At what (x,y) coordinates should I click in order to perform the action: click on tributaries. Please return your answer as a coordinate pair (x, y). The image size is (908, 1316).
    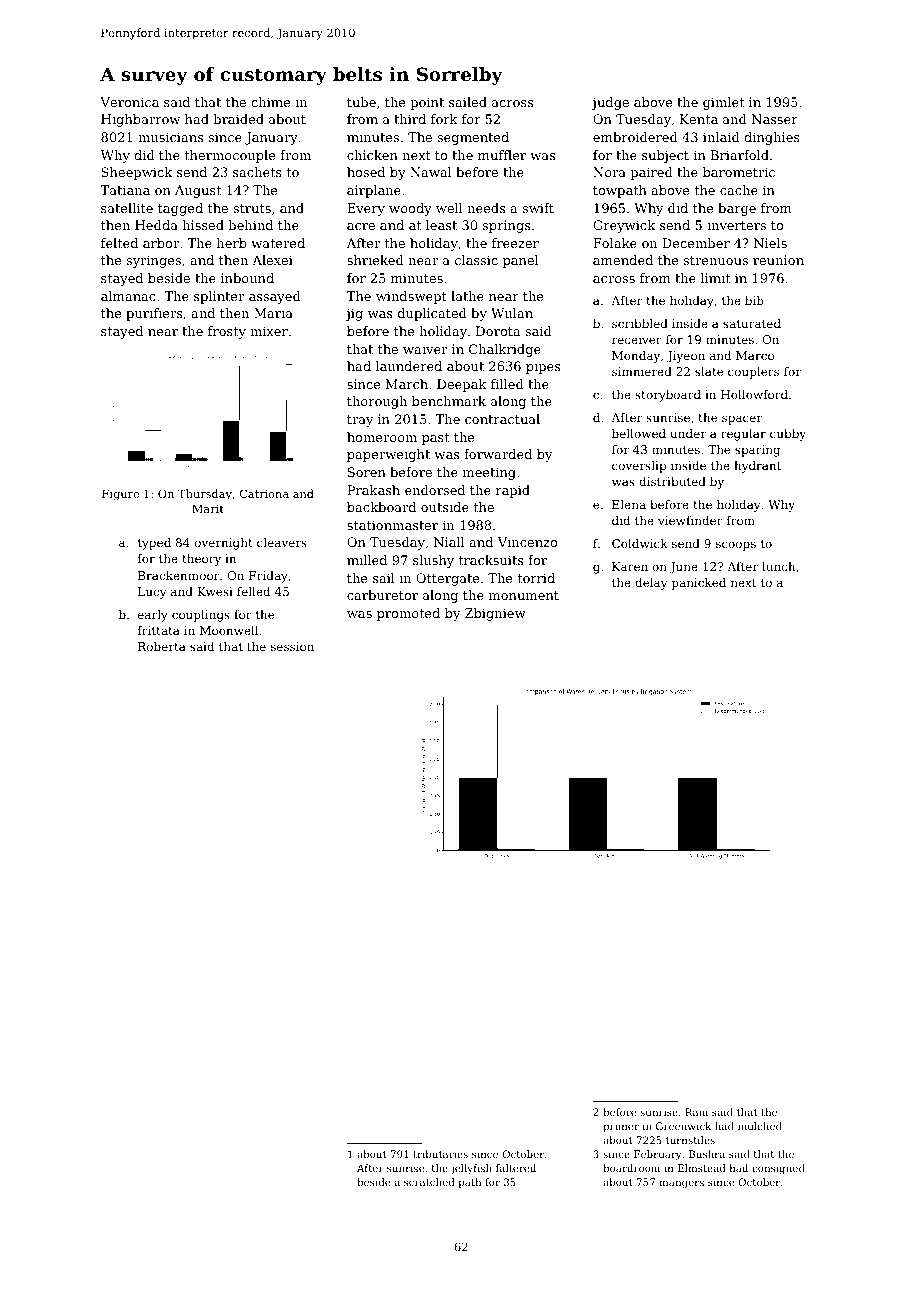
    Looking at the image, I should click on (440, 1154).
